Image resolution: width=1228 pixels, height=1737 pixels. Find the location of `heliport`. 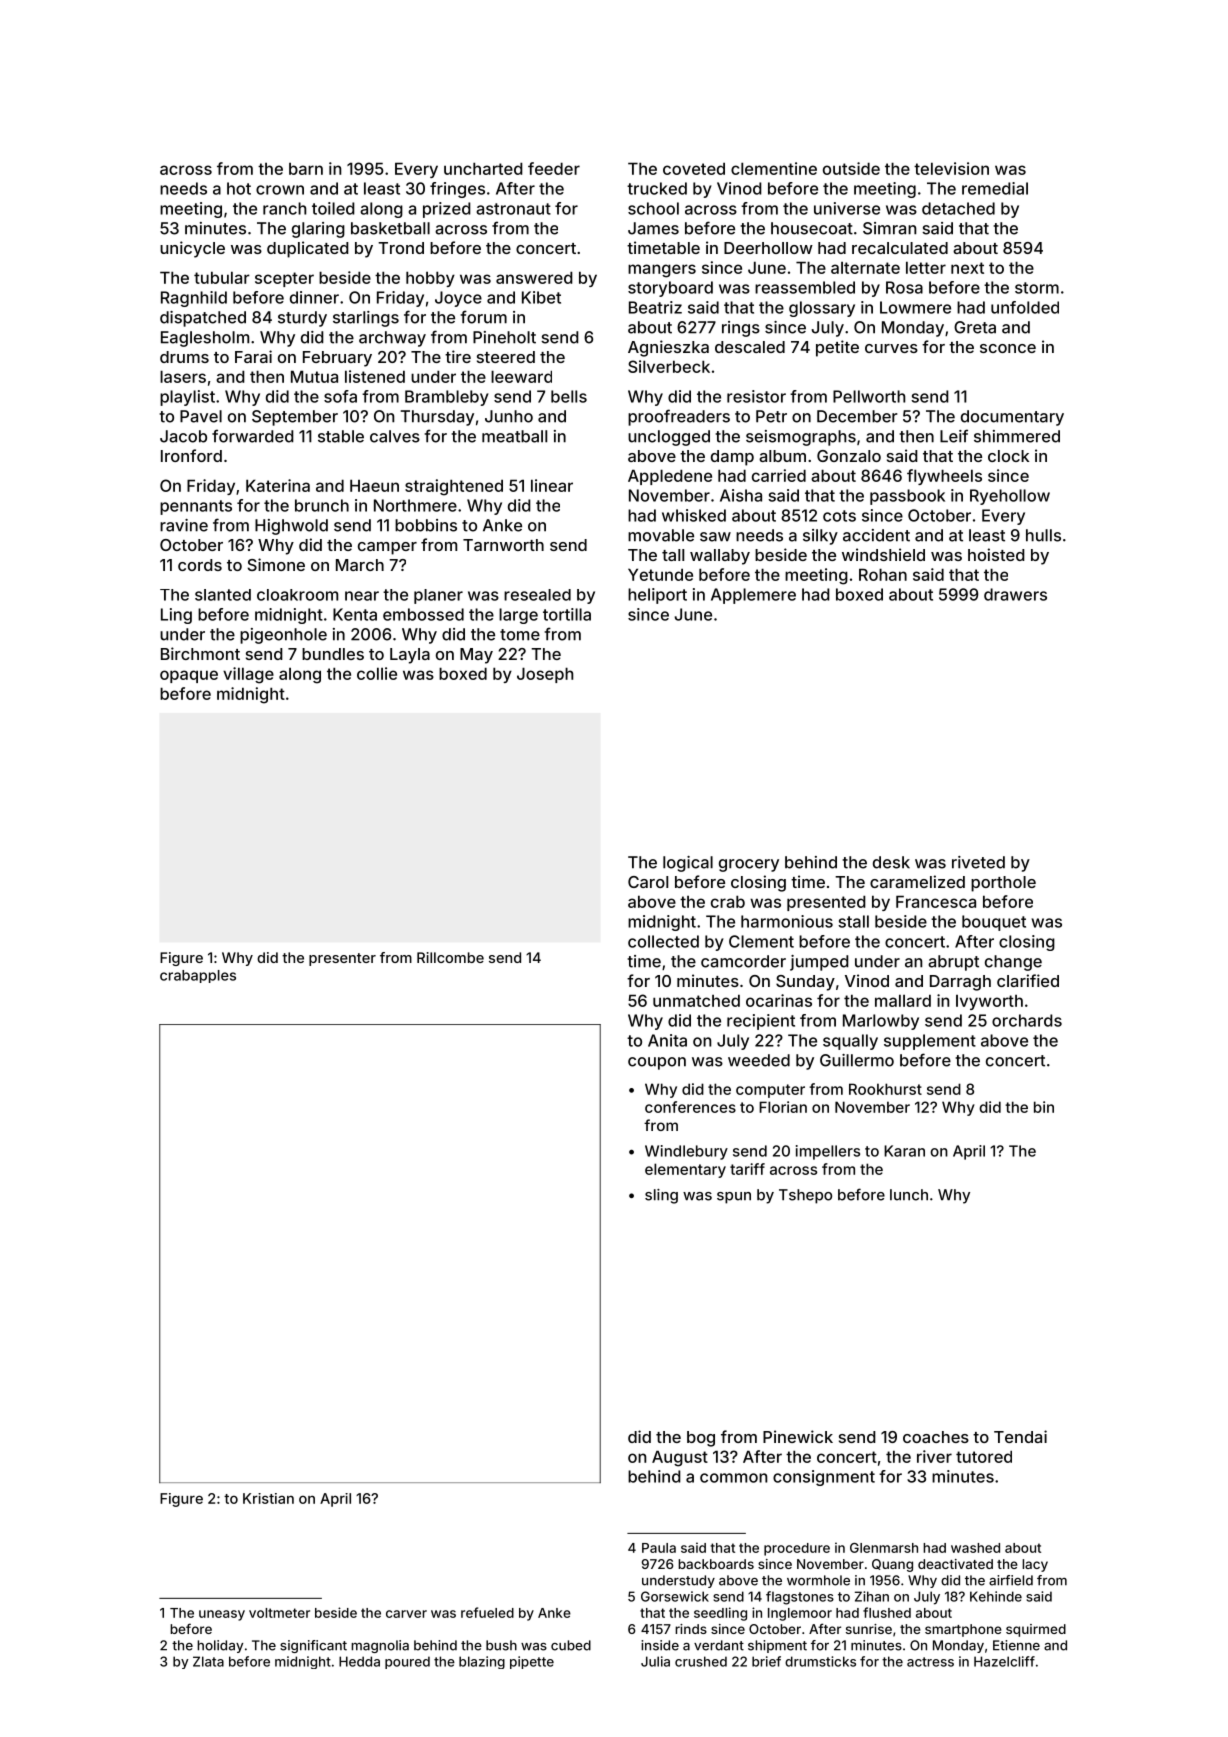

heliport is located at coordinates (657, 596).
